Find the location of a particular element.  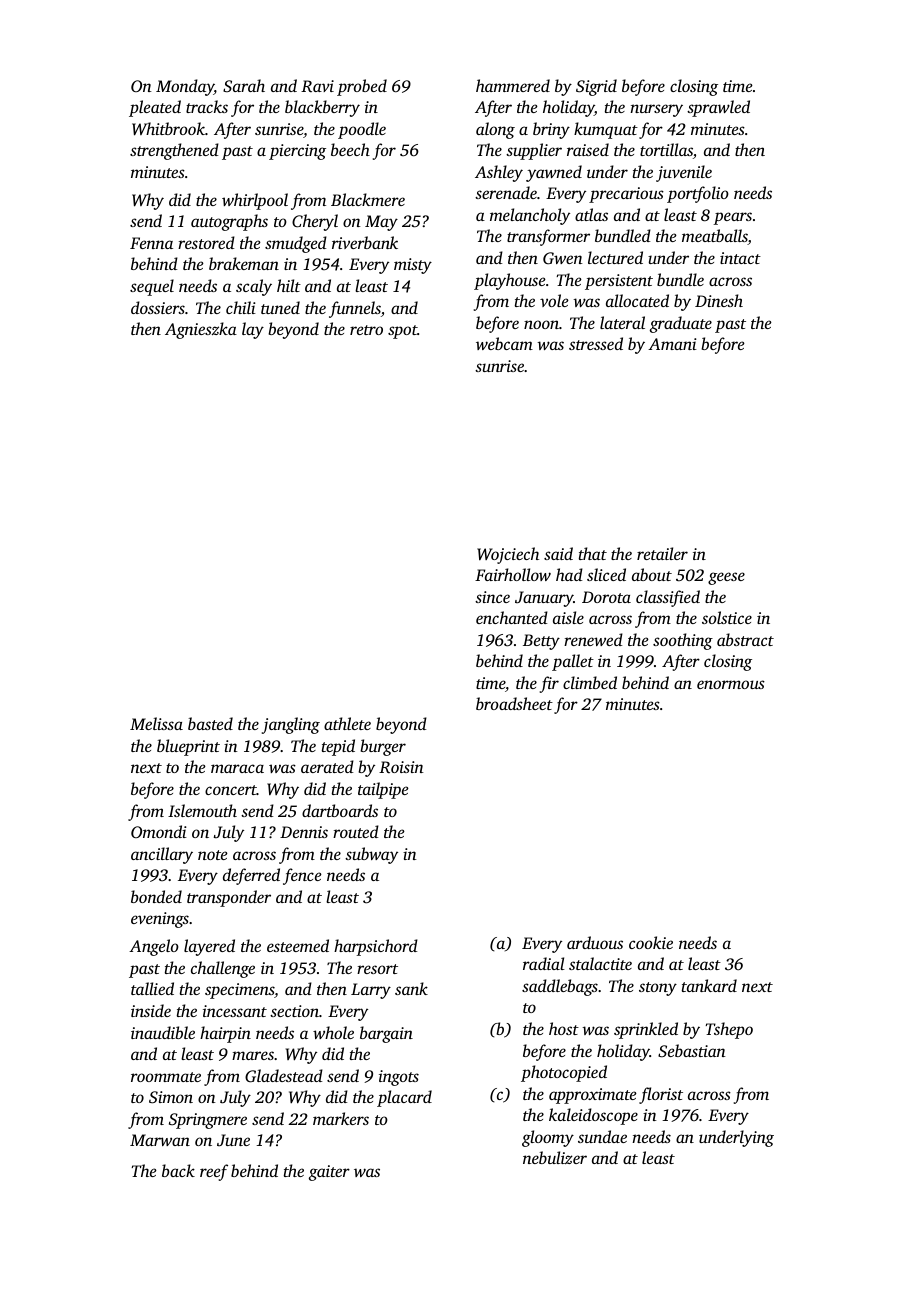

Melissa is located at coordinates (156, 723).
